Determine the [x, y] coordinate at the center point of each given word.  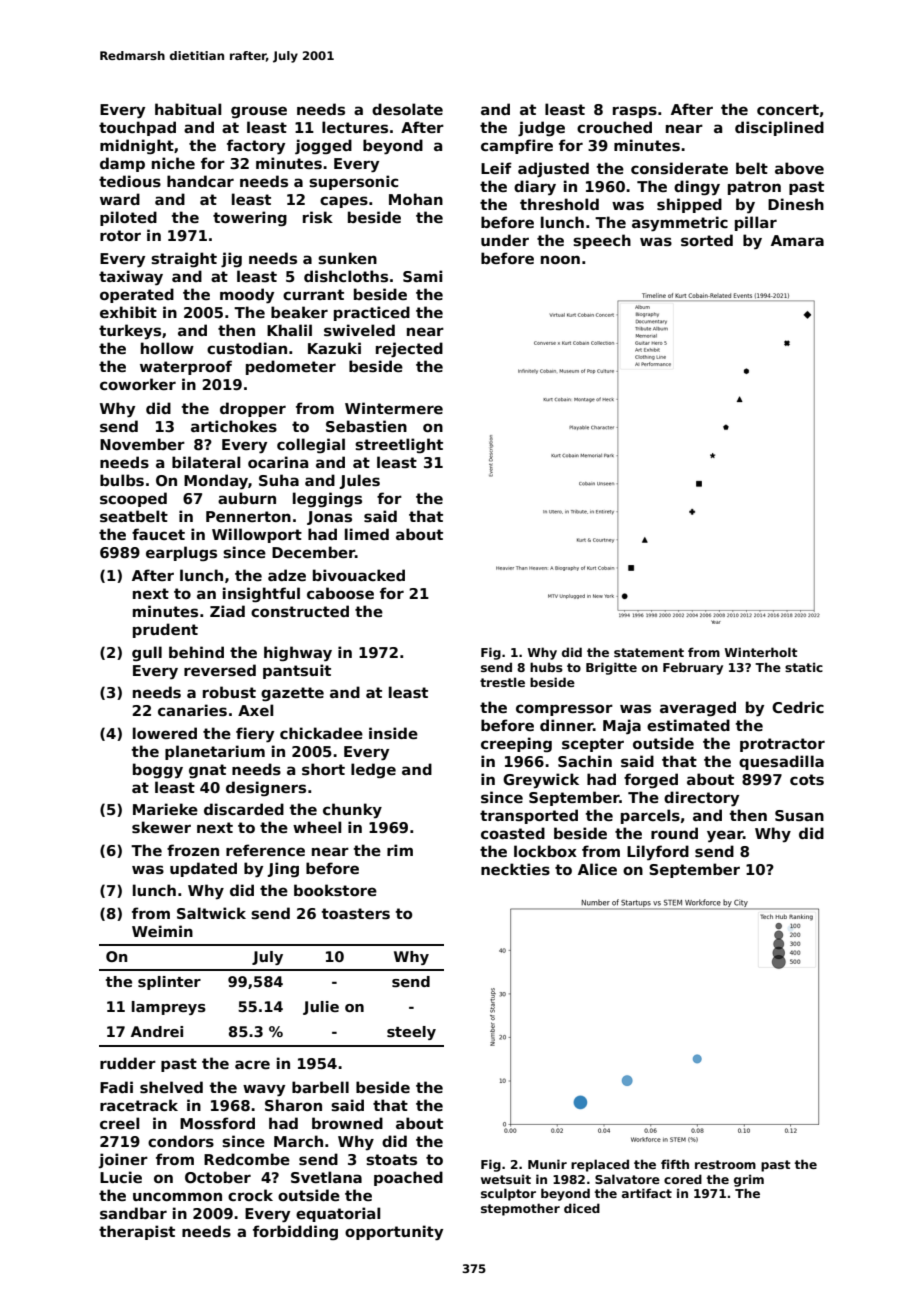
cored [683, 1179]
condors [181, 1141]
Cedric [798, 707]
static [804, 667]
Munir [547, 1164]
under [505, 240]
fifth [675, 1164]
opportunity [394, 1233]
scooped [133, 499]
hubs [546, 667]
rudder [128, 1063]
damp [122, 164]
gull [147, 653]
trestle [502, 682]
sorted [707, 240]
